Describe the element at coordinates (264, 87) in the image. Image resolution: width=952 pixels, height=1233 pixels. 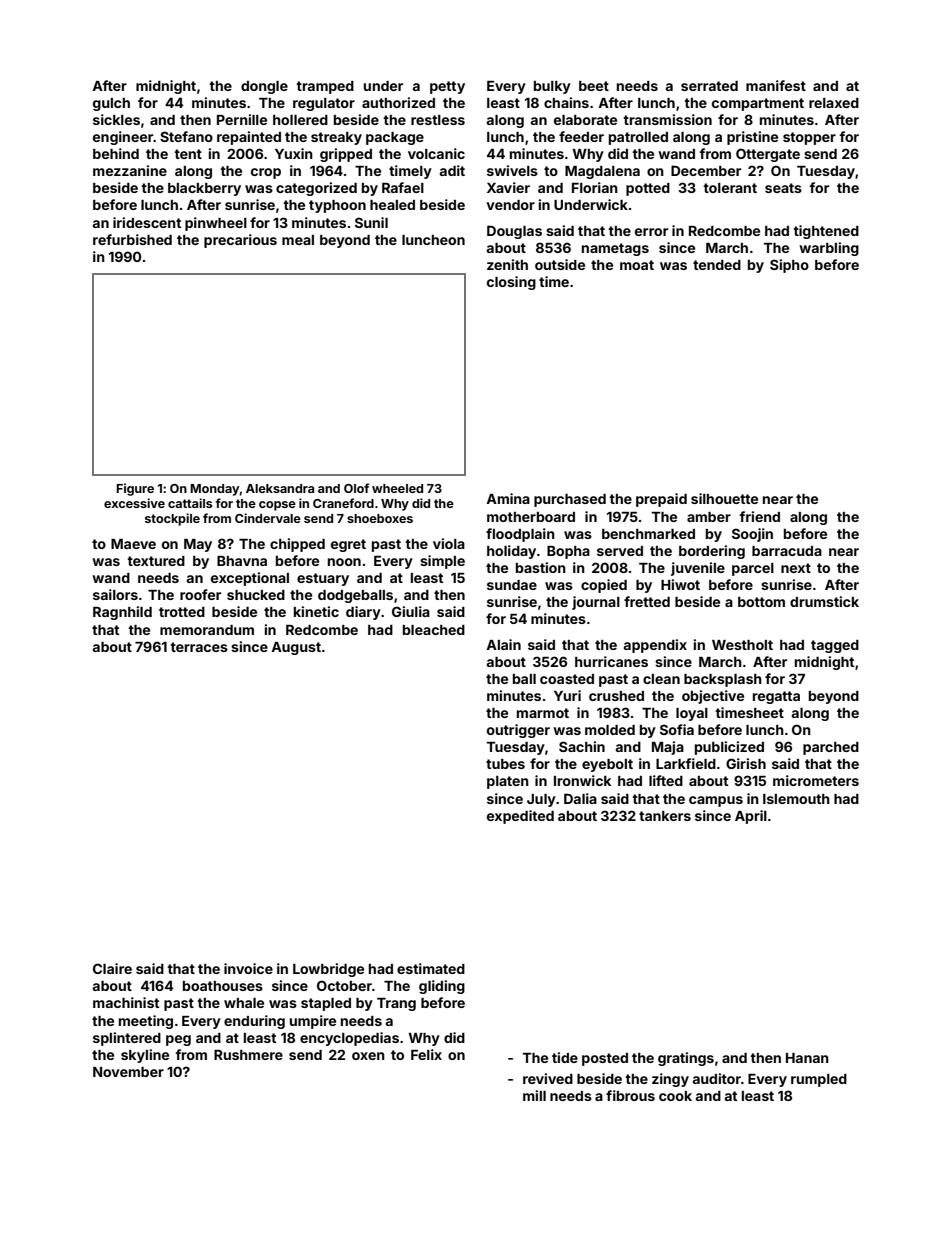
I see `dongle` at that location.
